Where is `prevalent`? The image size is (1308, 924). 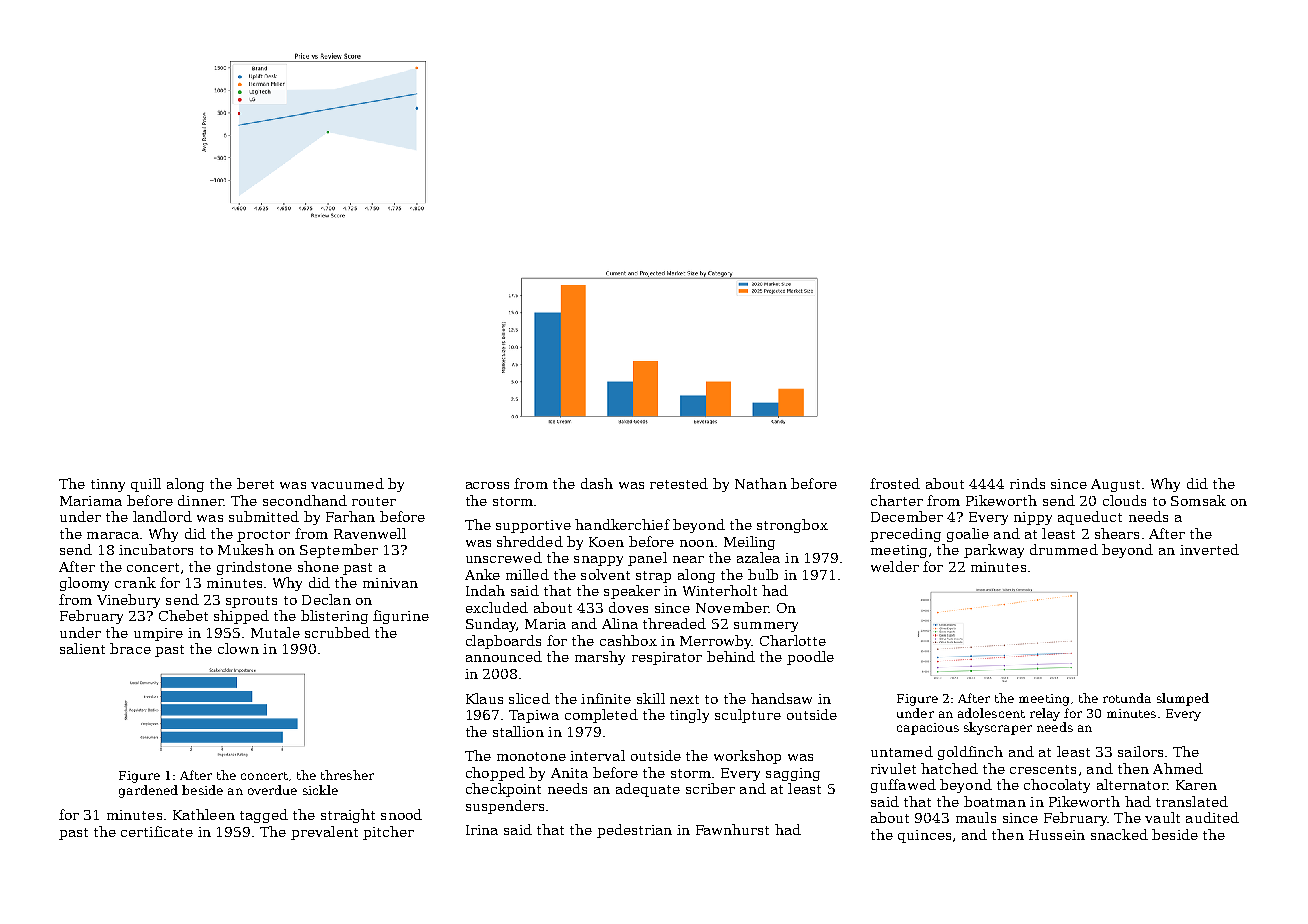 prevalent is located at coordinates (324, 833).
